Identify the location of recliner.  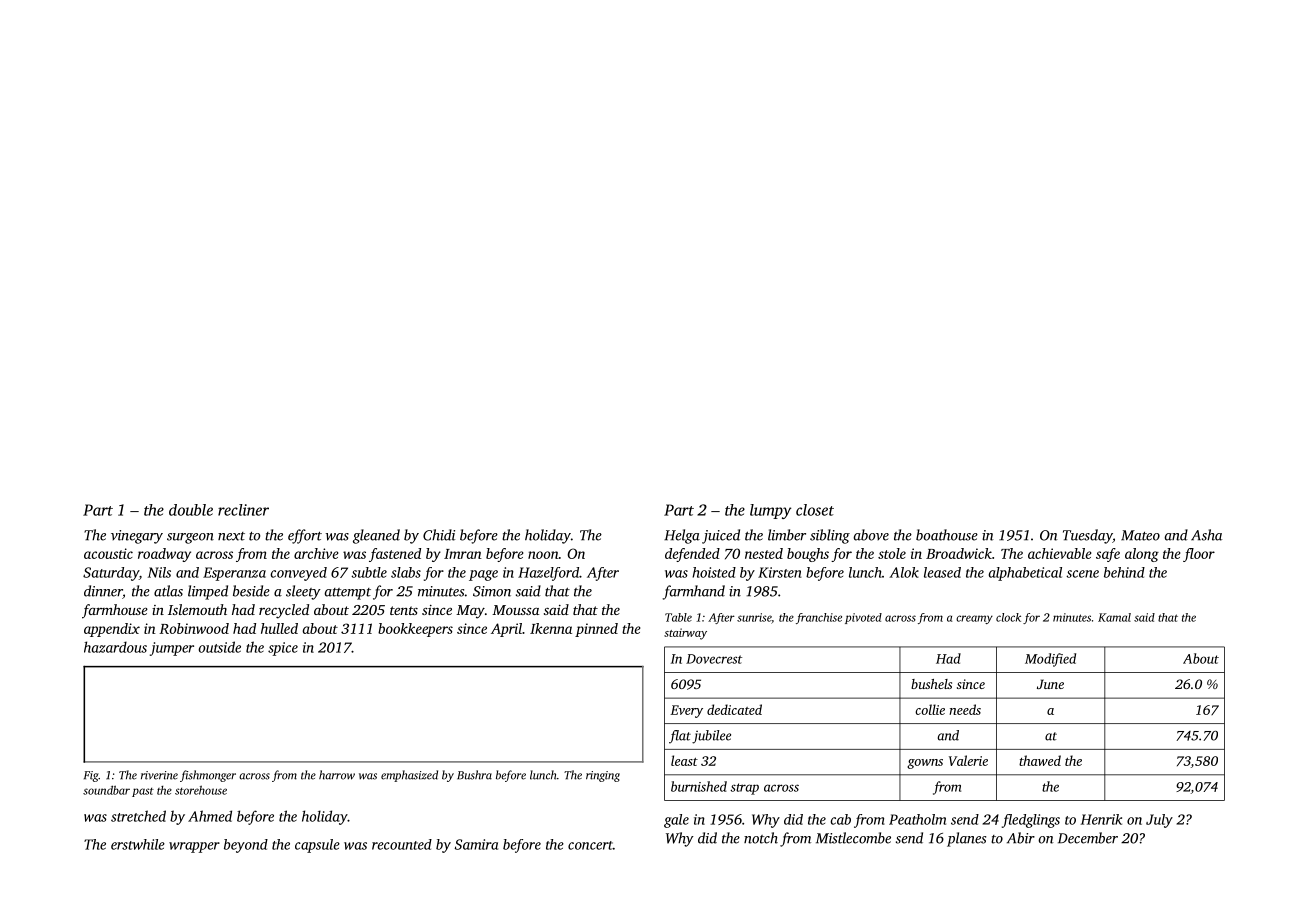
(243, 510).
